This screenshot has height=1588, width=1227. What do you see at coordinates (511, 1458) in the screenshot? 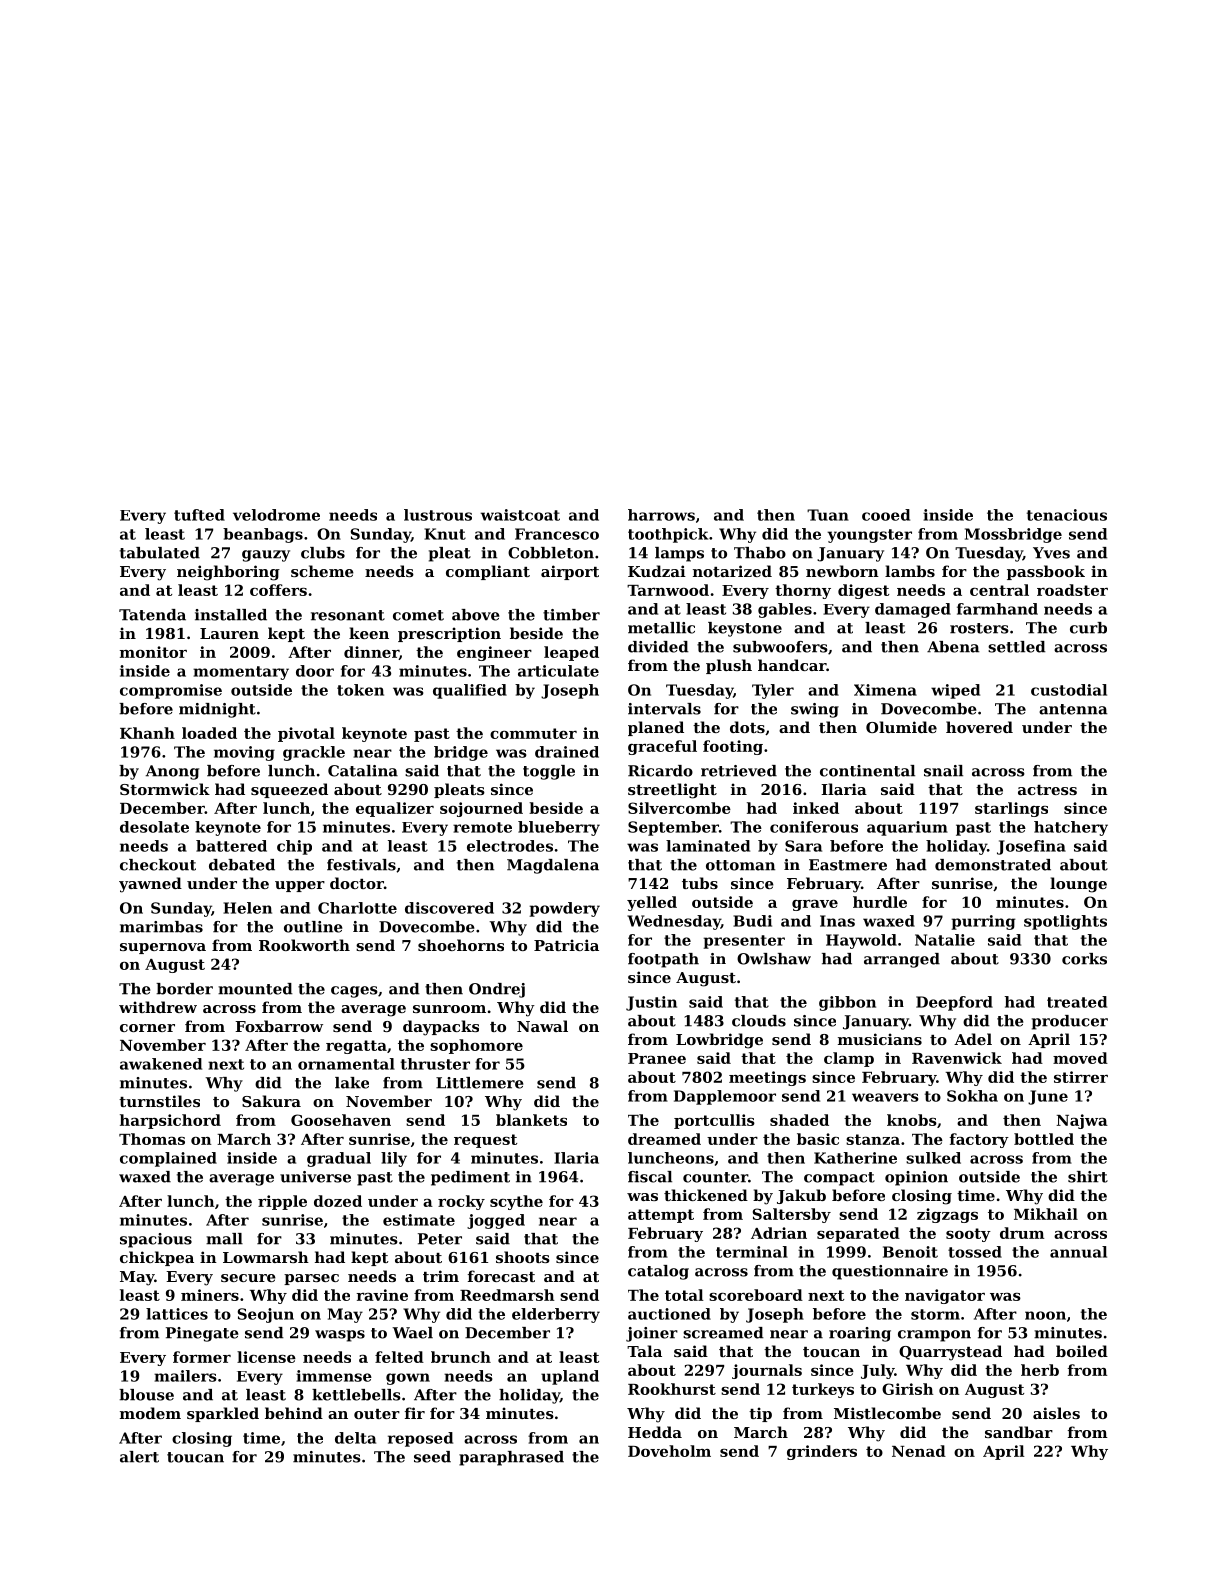
I see `paraphrased` at bounding box center [511, 1458].
